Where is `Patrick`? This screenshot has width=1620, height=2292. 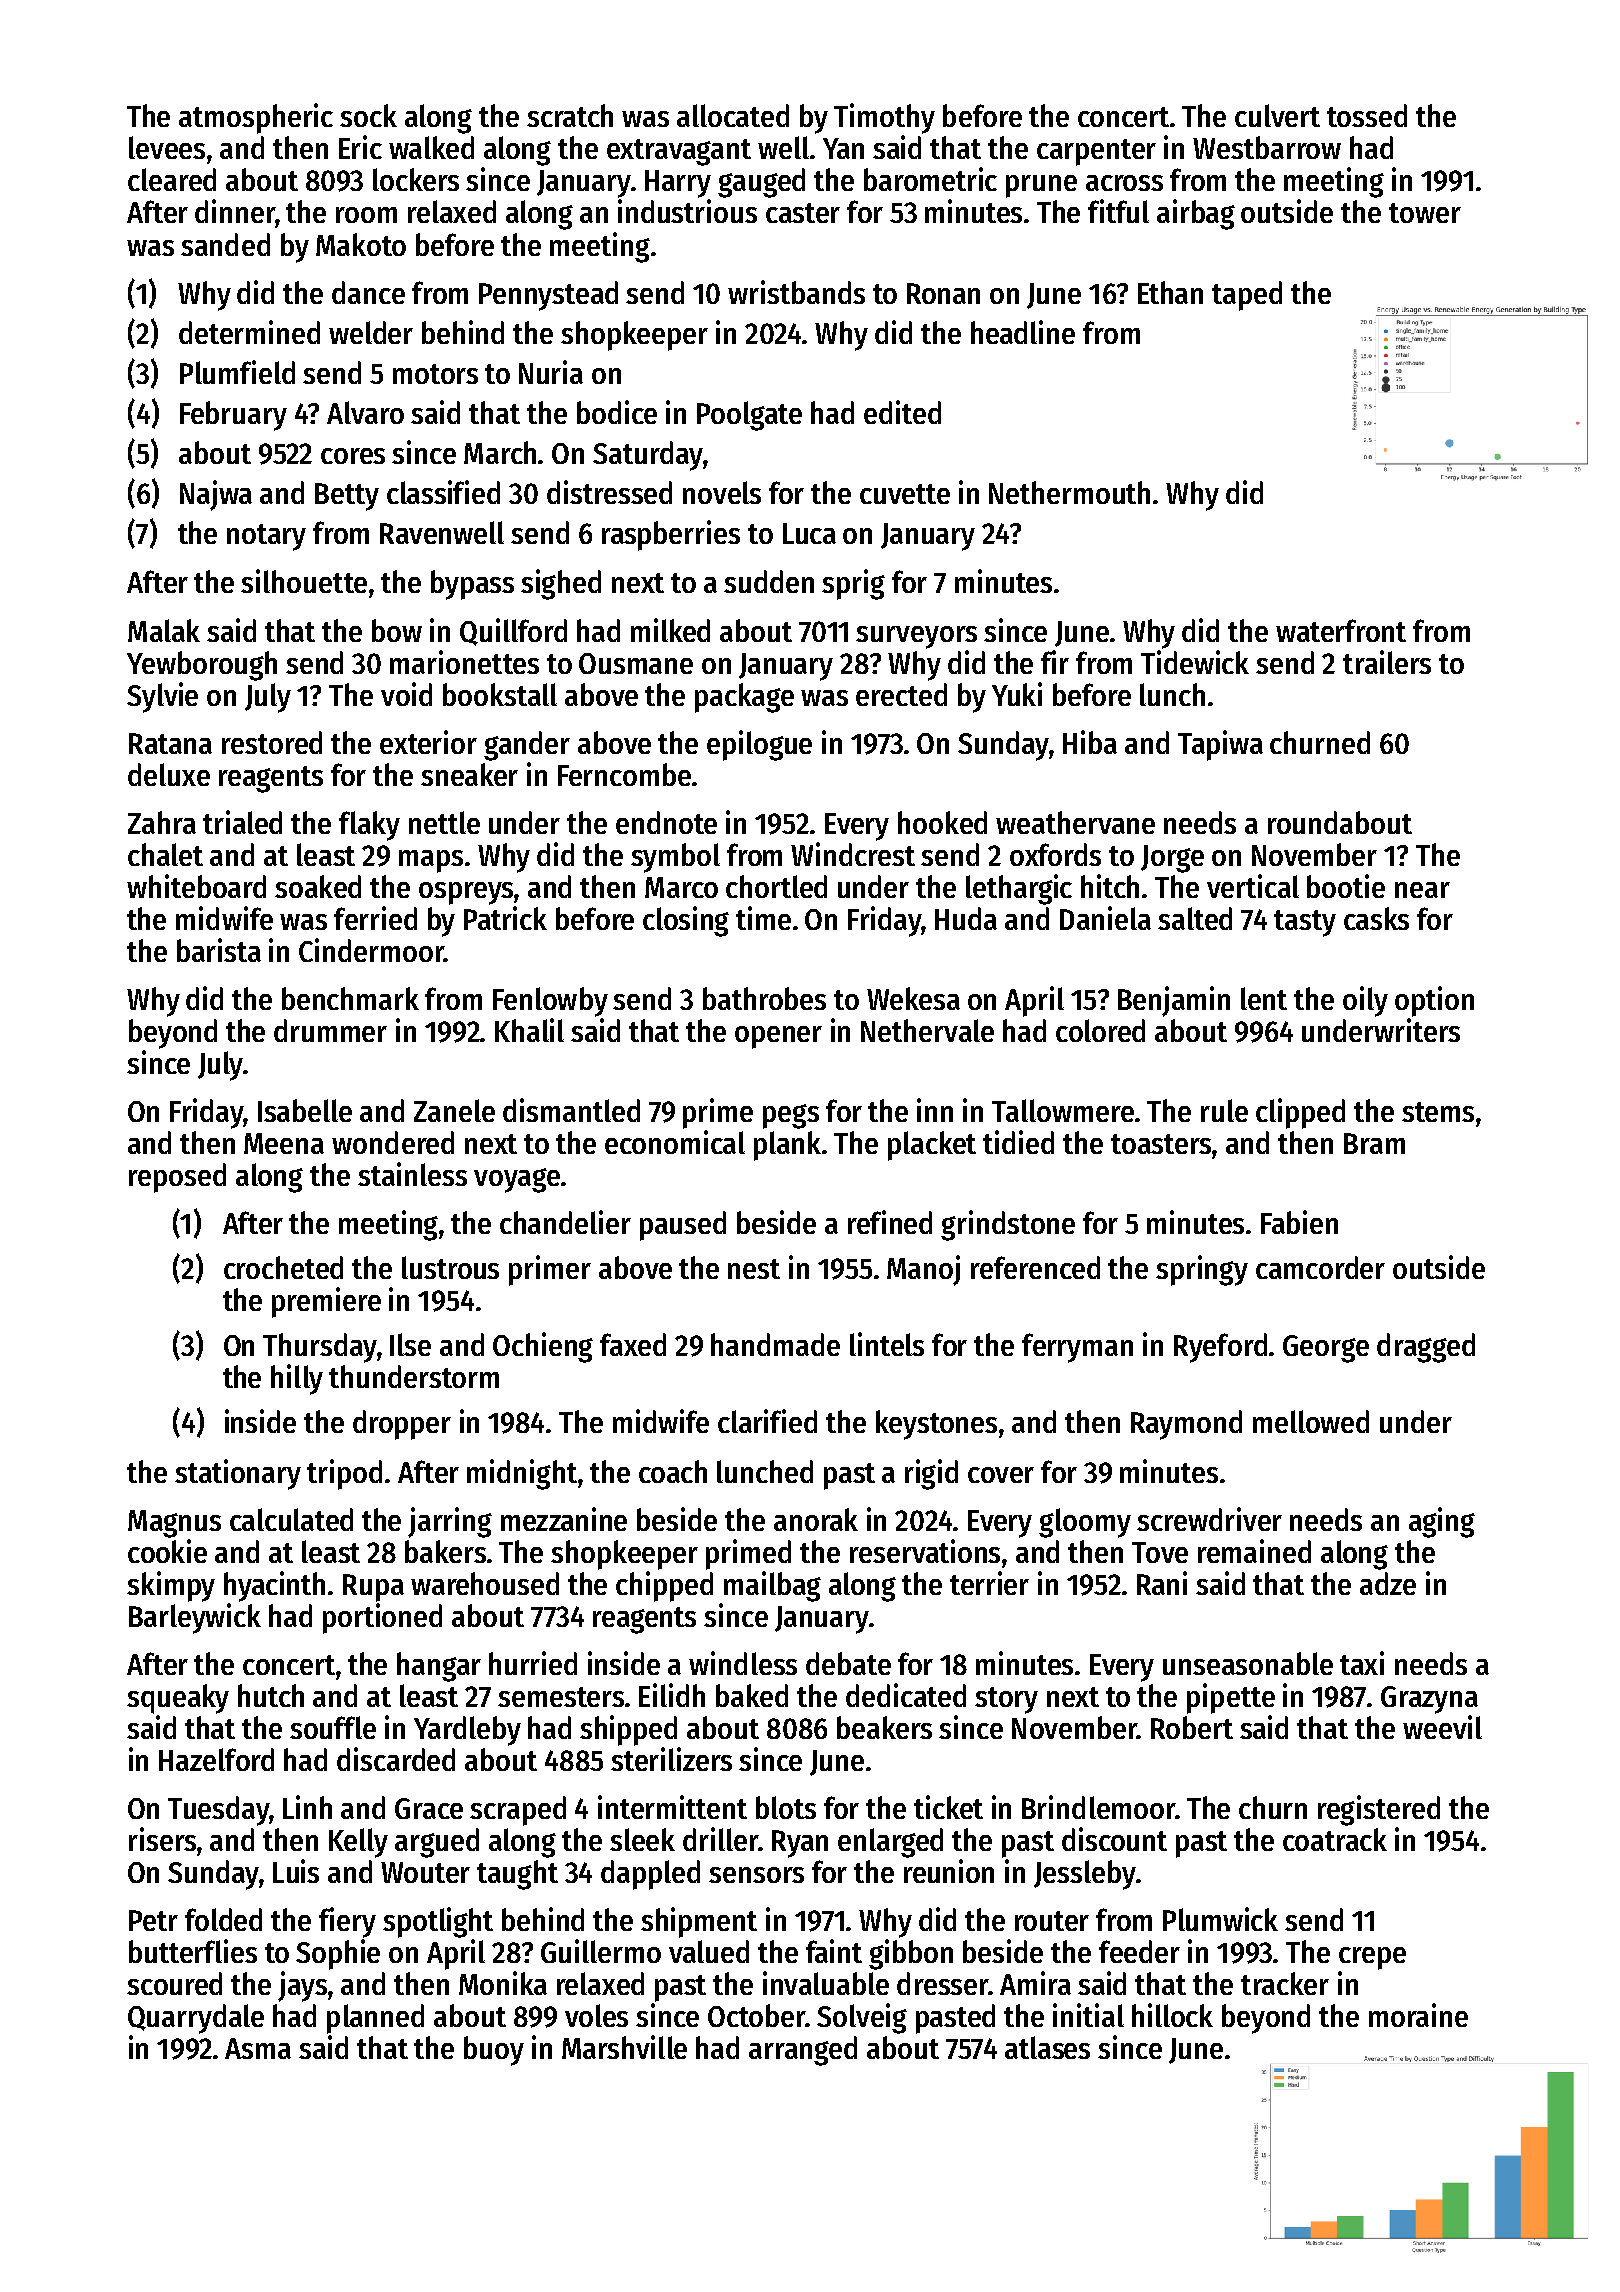
Patrick is located at coordinates (505, 918).
